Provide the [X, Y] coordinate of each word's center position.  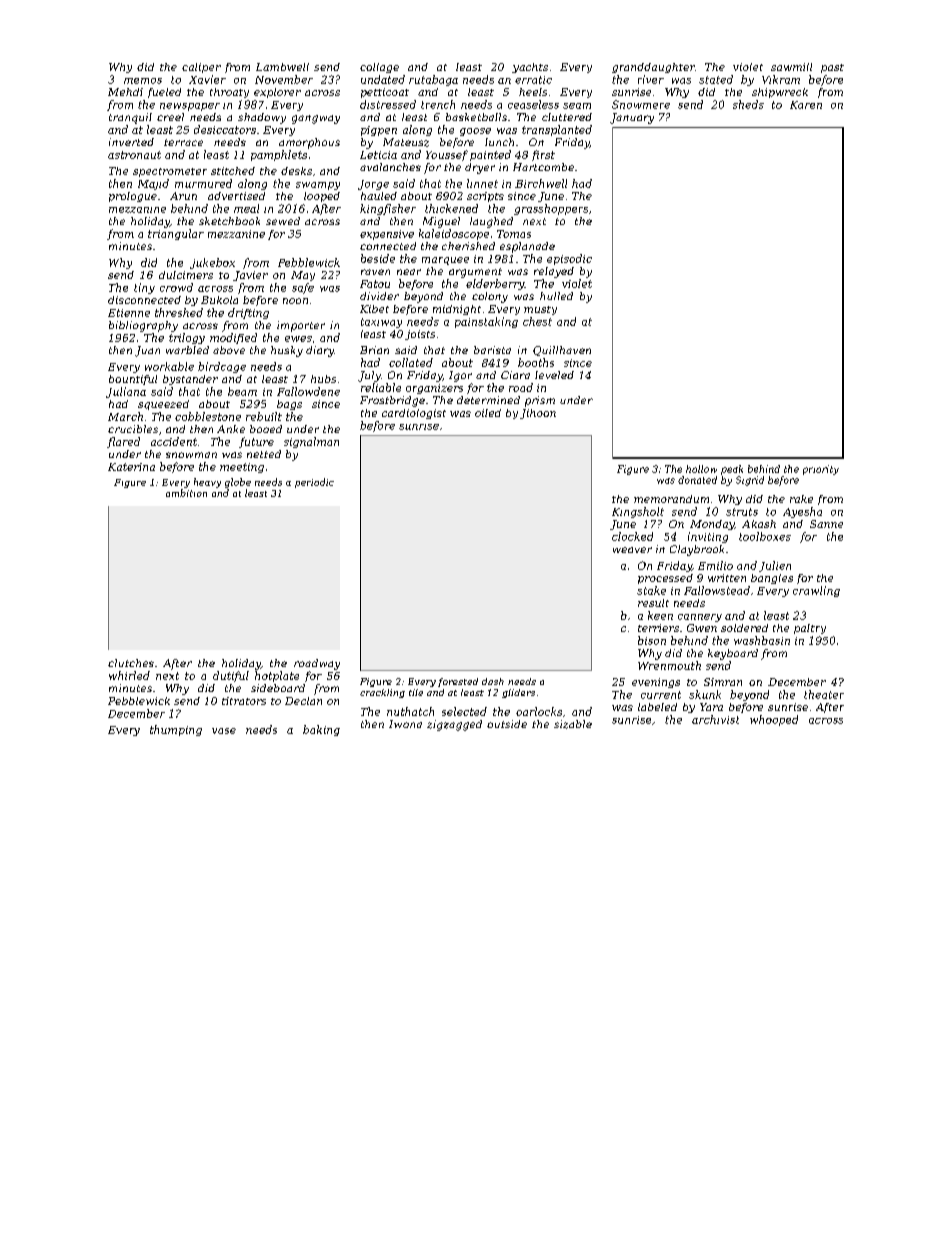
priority [821, 470]
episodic [569, 259]
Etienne [129, 313]
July [369, 376]
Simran [723, 682]
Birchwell [541, 183]
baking [321, 730]
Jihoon [538, 414]
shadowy [262, 118]
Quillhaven [562, 351]
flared [123, 442]
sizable [573, 724]
